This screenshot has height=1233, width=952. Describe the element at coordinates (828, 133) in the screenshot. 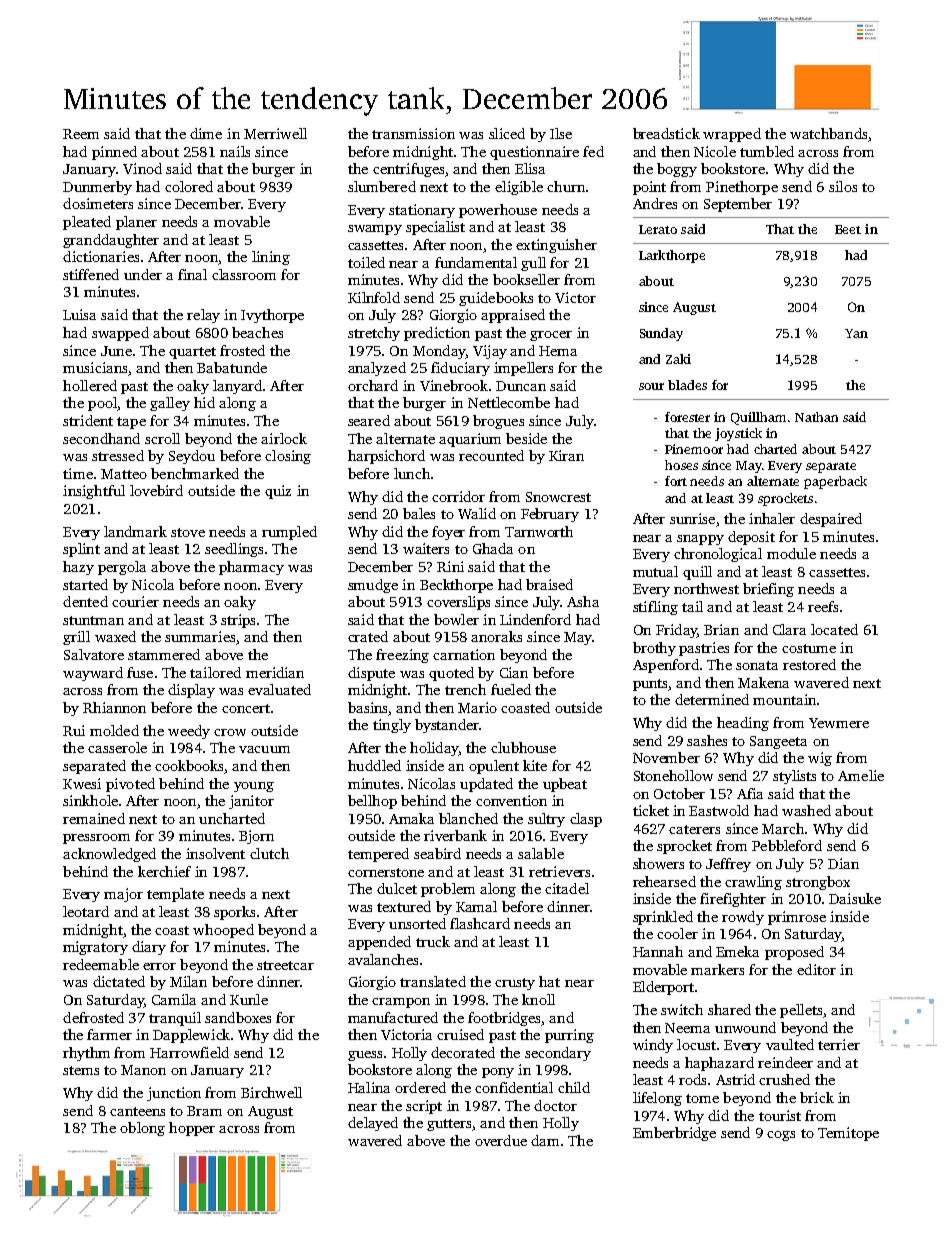

I see `watchbands` at that location.
